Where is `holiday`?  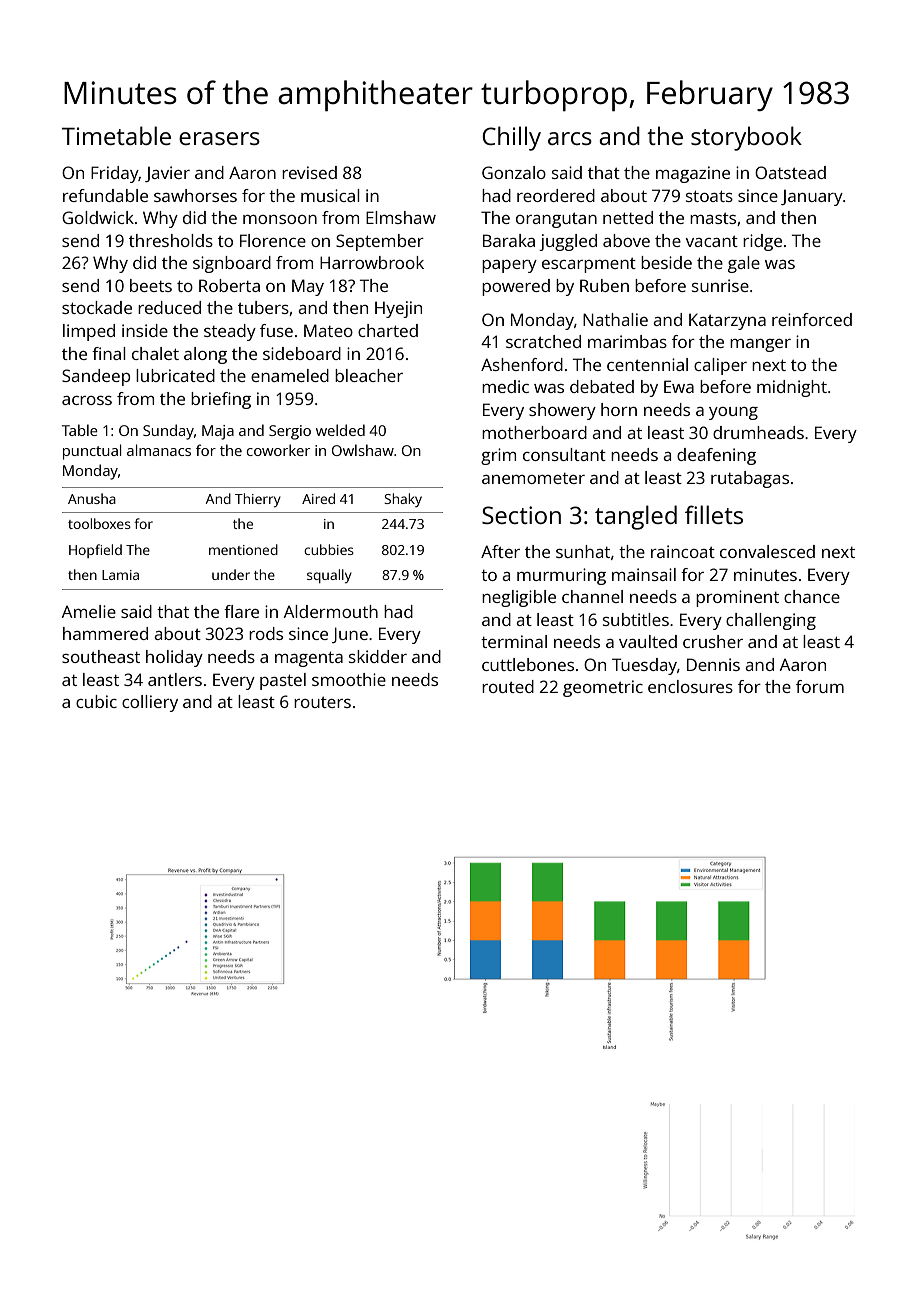 holiday is located at coordinates (174, 658).
